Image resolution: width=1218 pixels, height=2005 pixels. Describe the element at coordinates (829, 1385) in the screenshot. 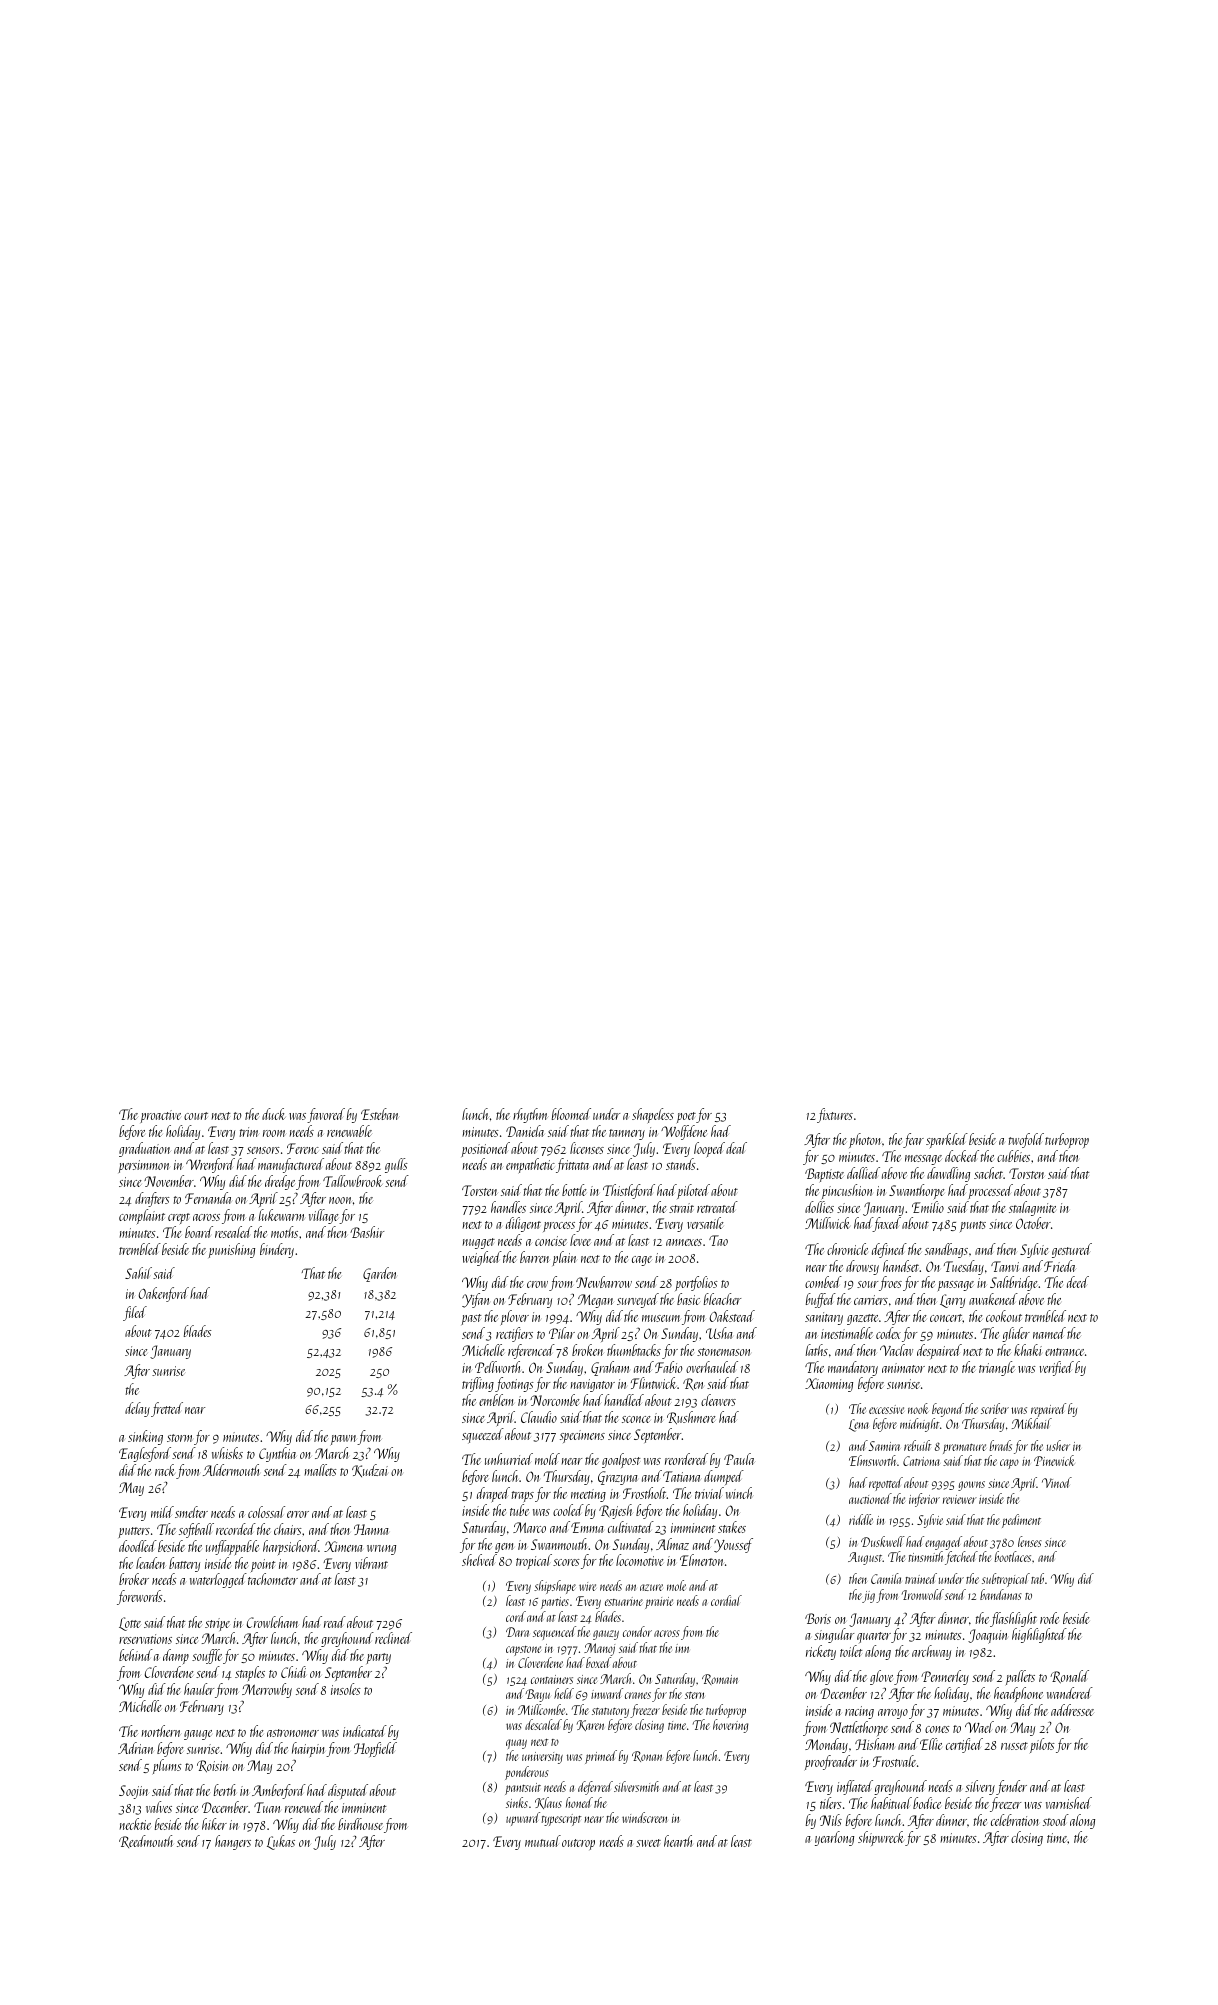

I see `Xiaoming` at that location.
